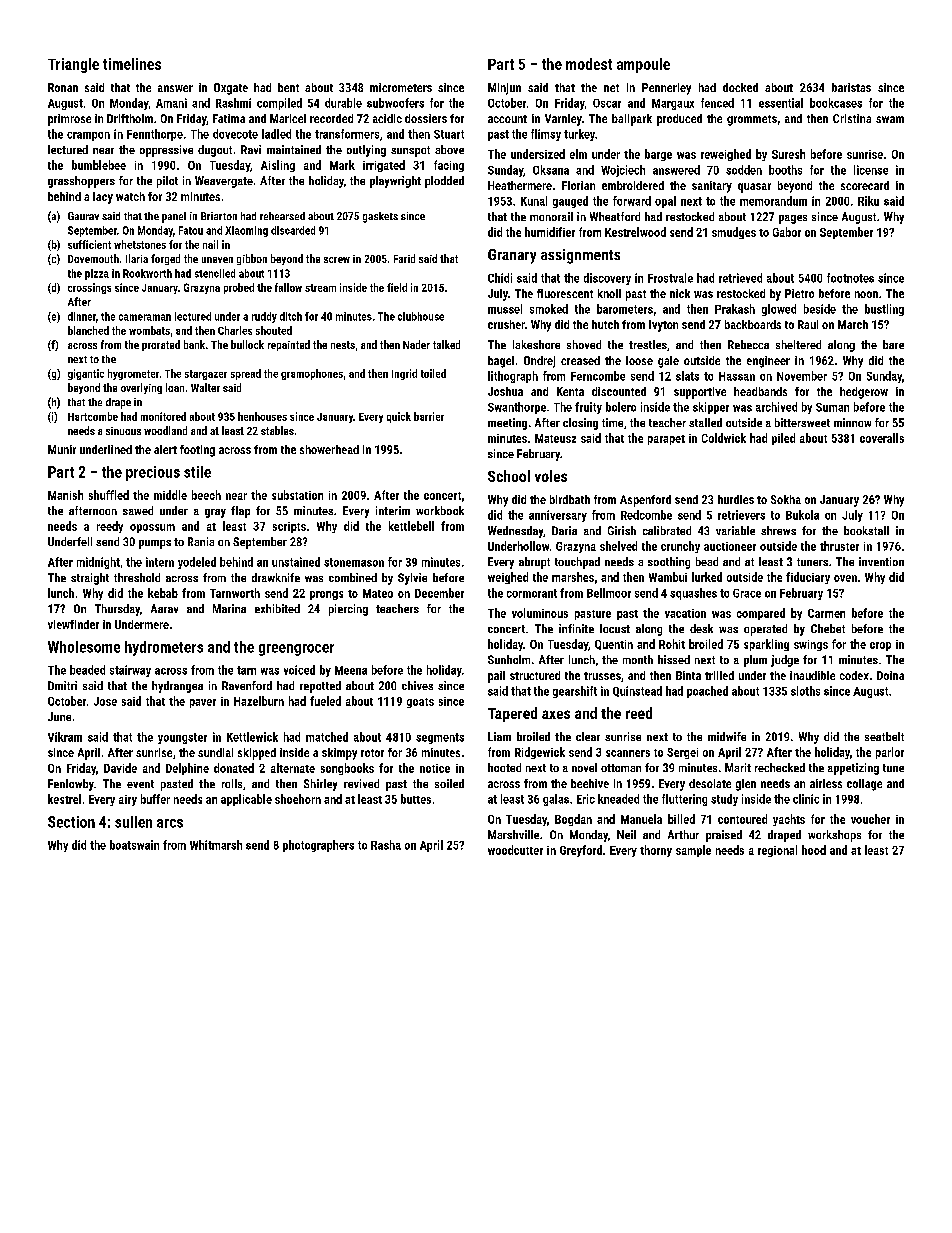 Image resolution: width=952 pixels, height=1233 pixels. Describe the element at coordinates (399, 417) in the document. I see `quick` at that location.
